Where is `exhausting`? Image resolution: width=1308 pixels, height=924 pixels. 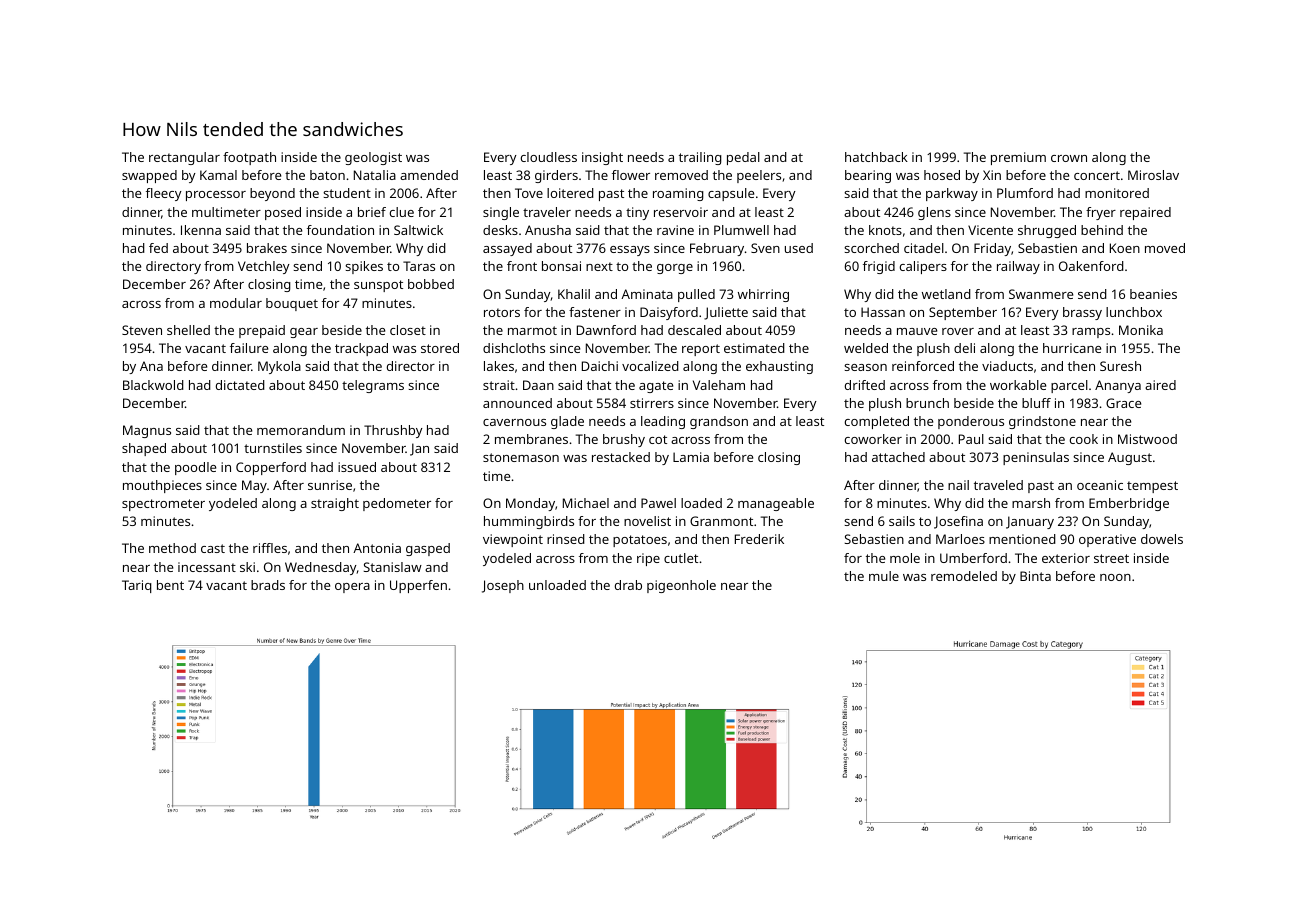
exhausting is located at coordinates (779, 367).
